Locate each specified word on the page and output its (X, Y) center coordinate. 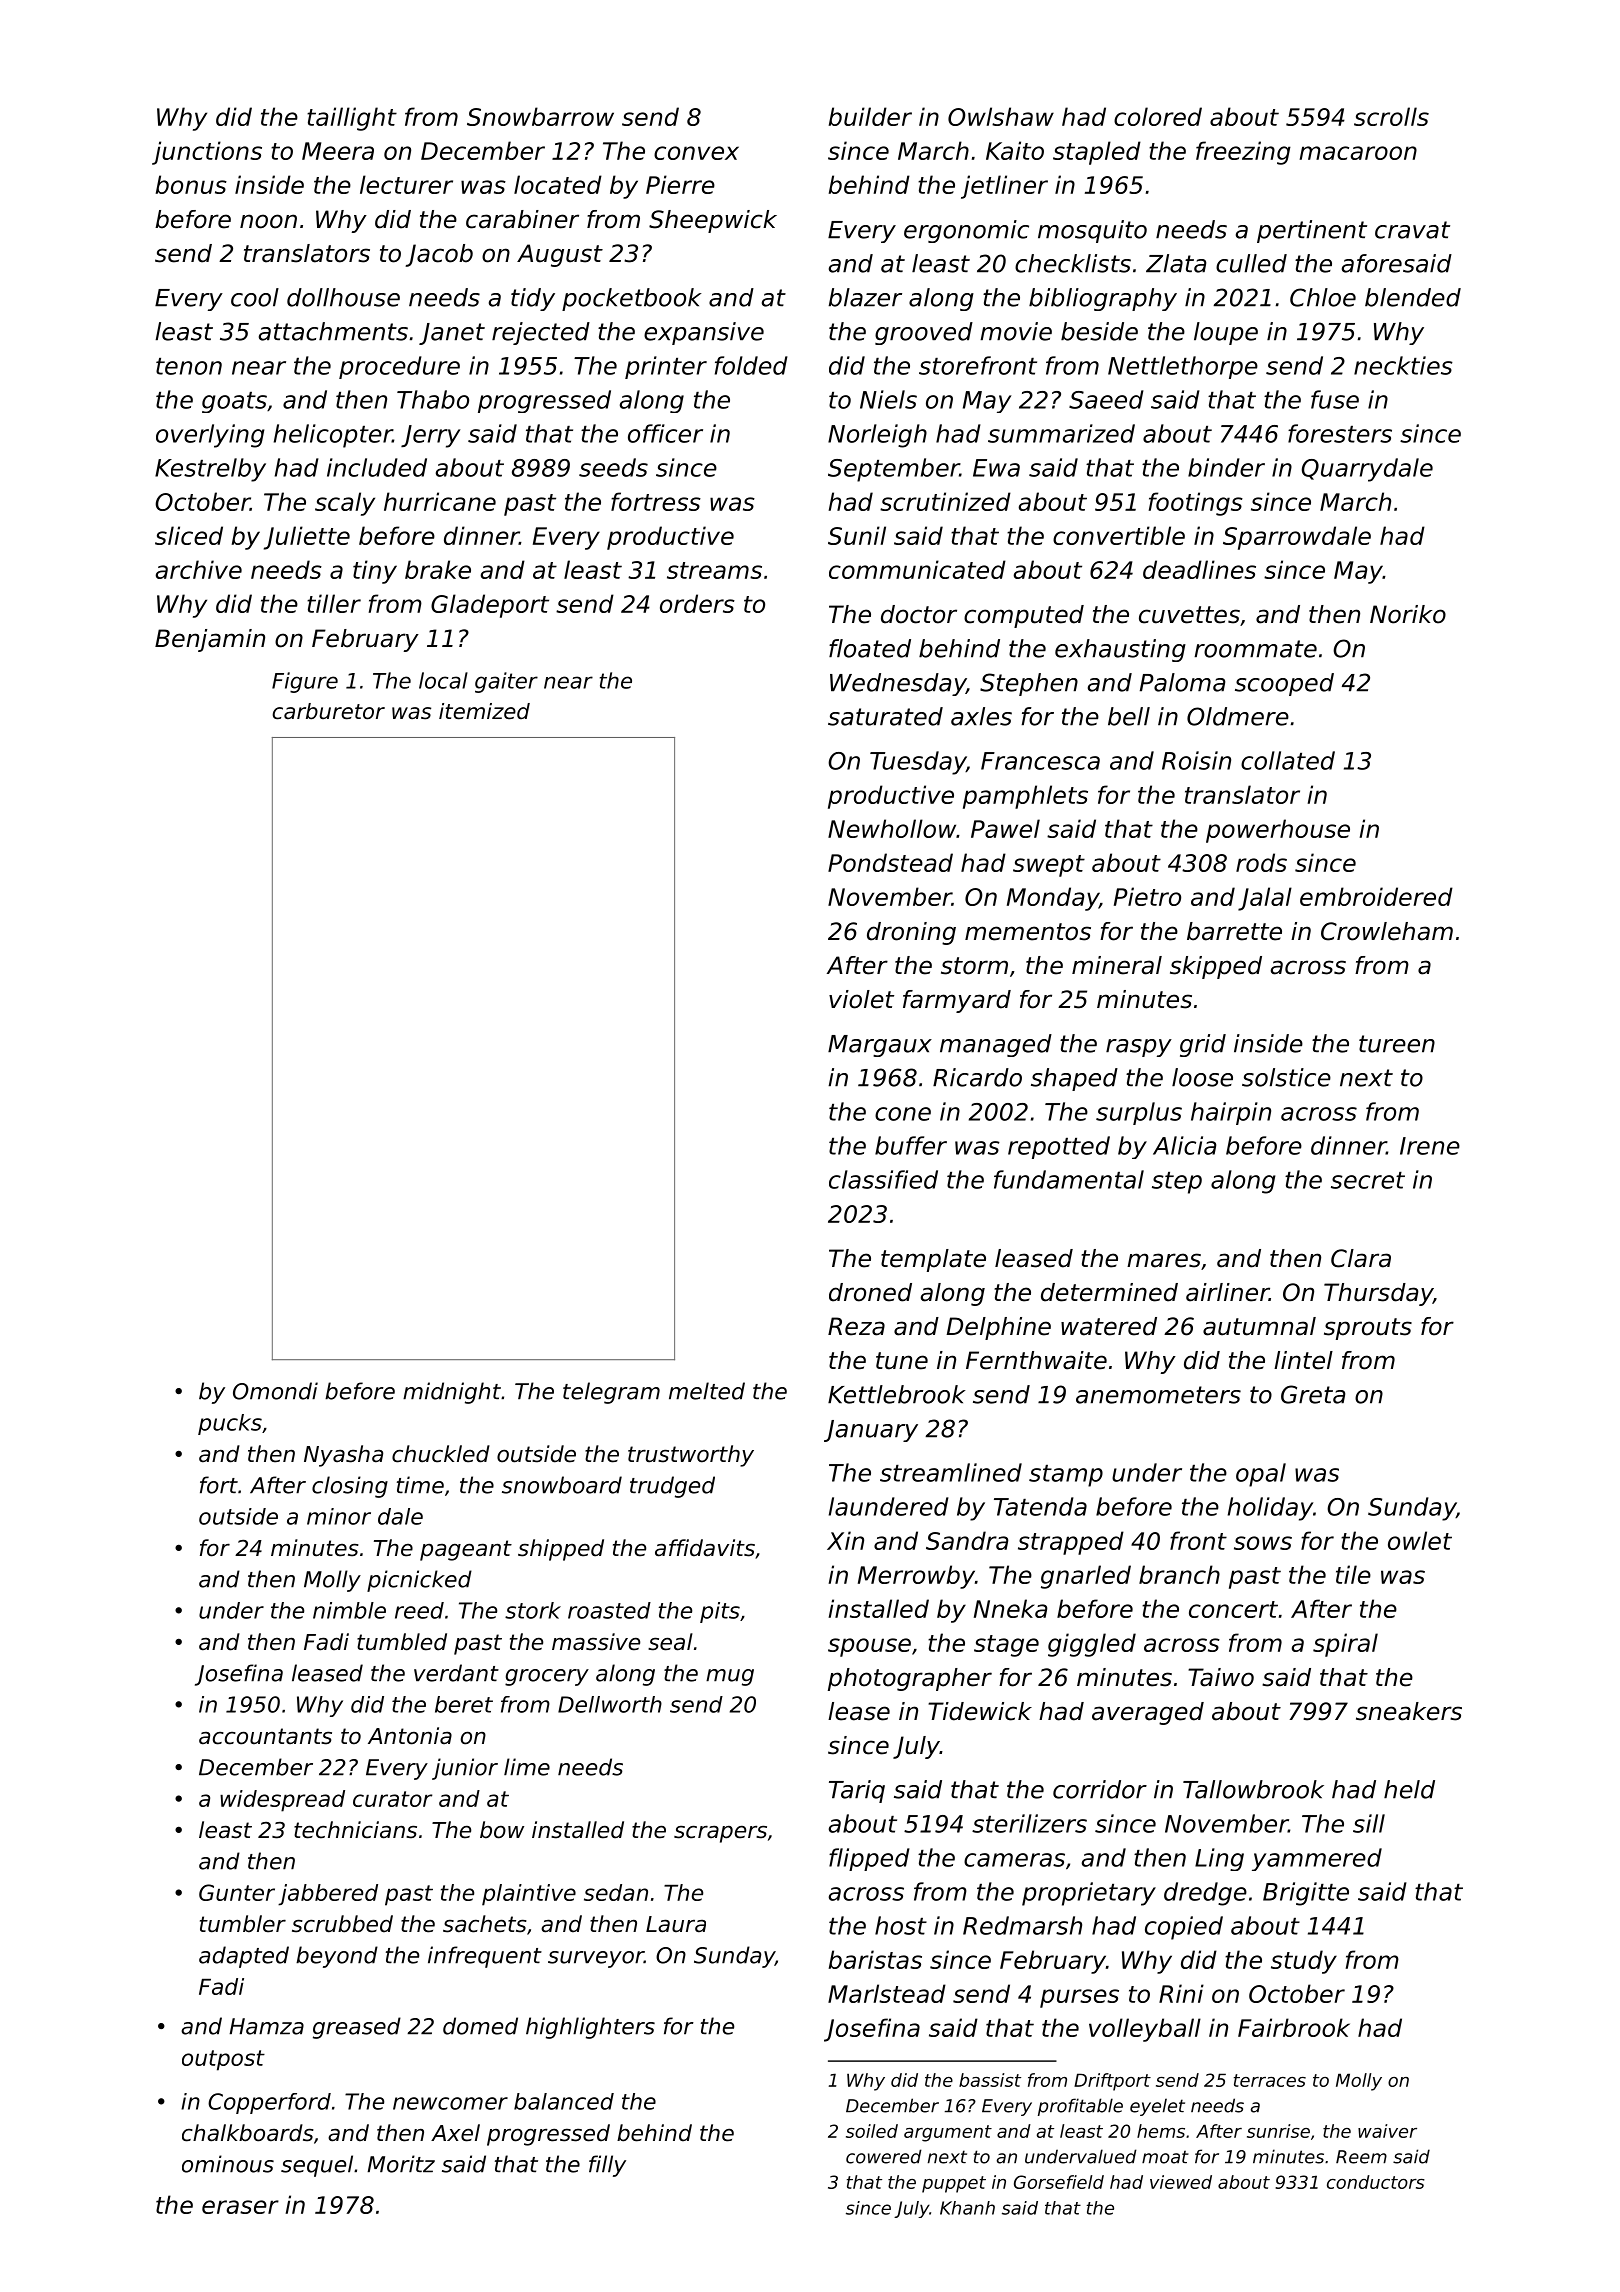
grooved (924, 333)
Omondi (275, 1391)
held (1409, 1789)
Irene (1430, 1146)
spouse (869, 1647)
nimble (349, 1610)
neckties (1403, 365)
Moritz (401, 2164)
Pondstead (890, 862)
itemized (484, 711)
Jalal (1265, 899)
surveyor (596, 1959)
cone (903, 1114)
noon (268, 221)
